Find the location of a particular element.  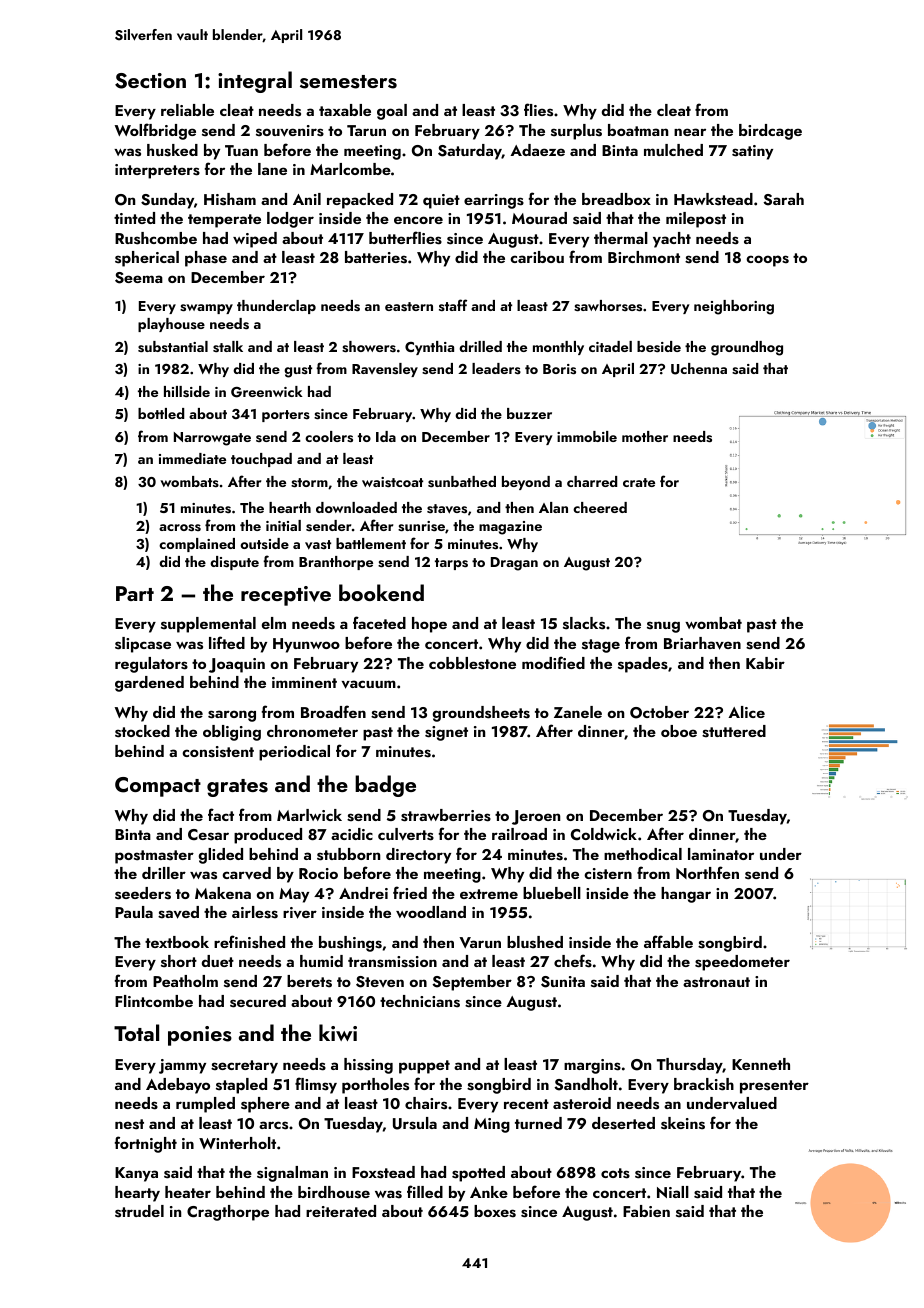

integral is located at coordinates (255, 82).
